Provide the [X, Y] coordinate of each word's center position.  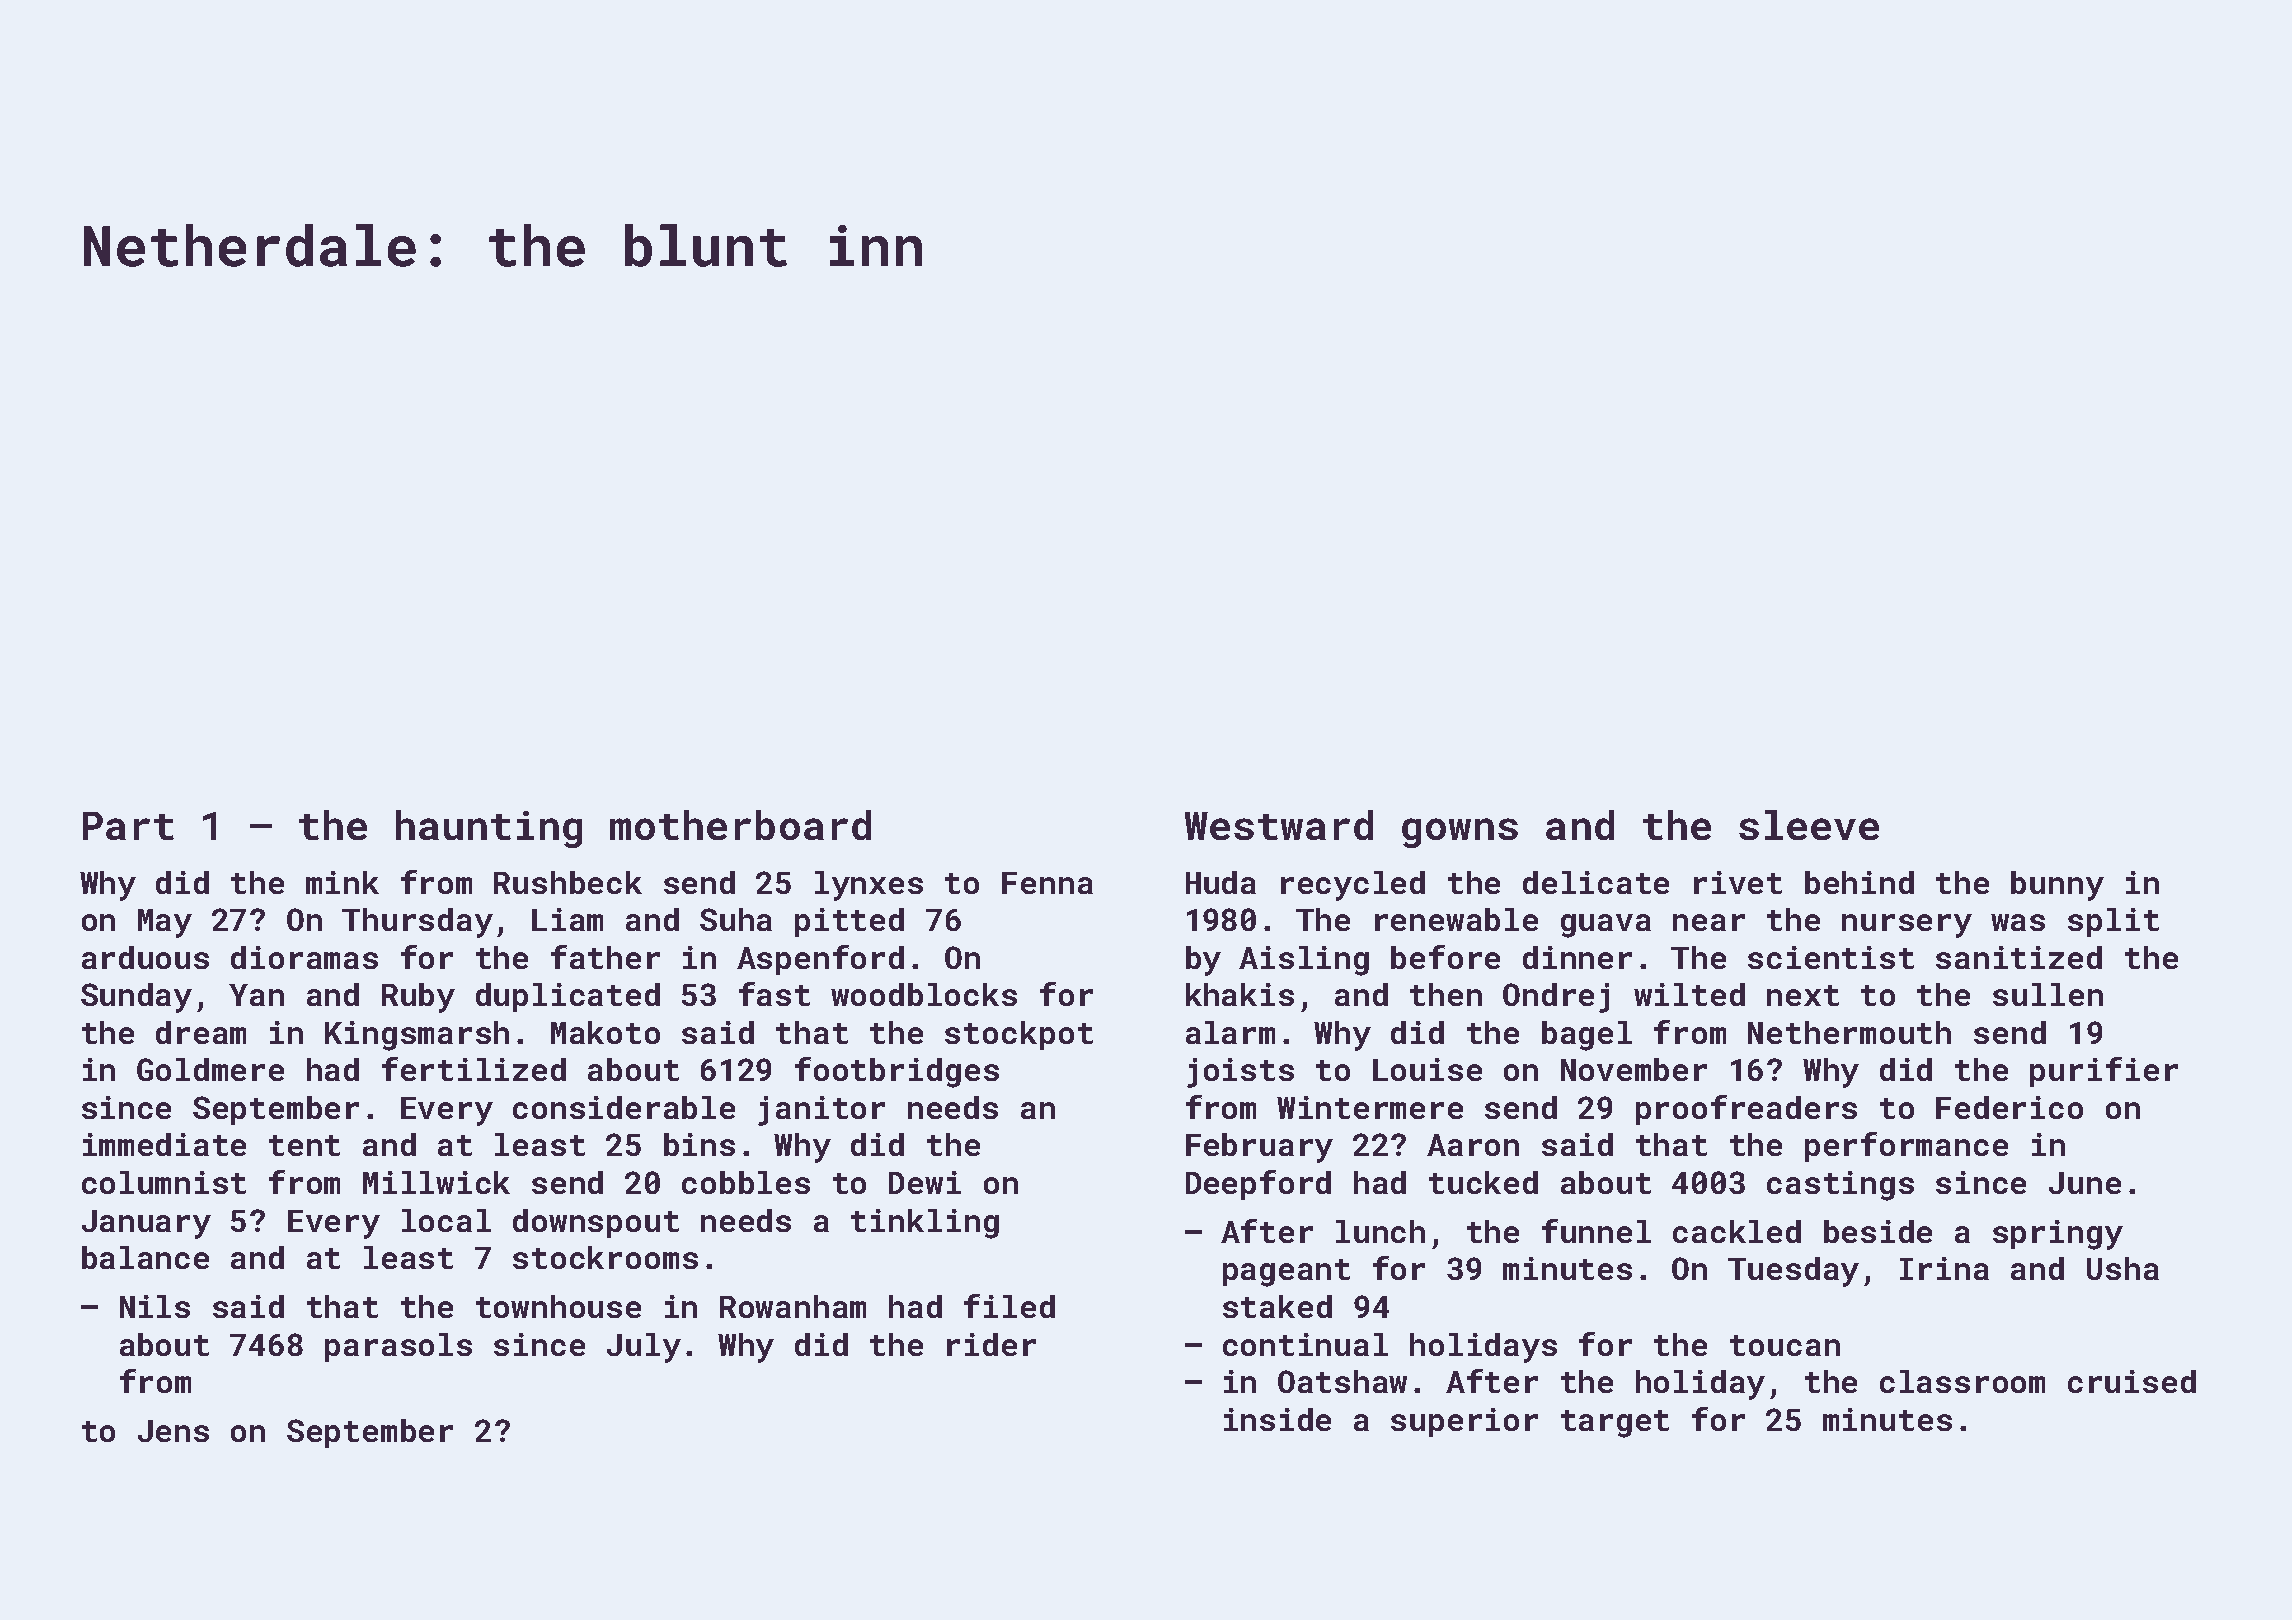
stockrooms [605, 1257]
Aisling [1304, 961]
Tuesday [1793, 1272]
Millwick [436, 1182]
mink [342, 882]
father [605, 957]
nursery [1907, 926]
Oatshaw [1342, 1381]
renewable [1456, 919]
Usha [2123, 1268]
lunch [1380, 1231]
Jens [173, 1431]
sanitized [2019, 957]
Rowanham [793, 1306]
